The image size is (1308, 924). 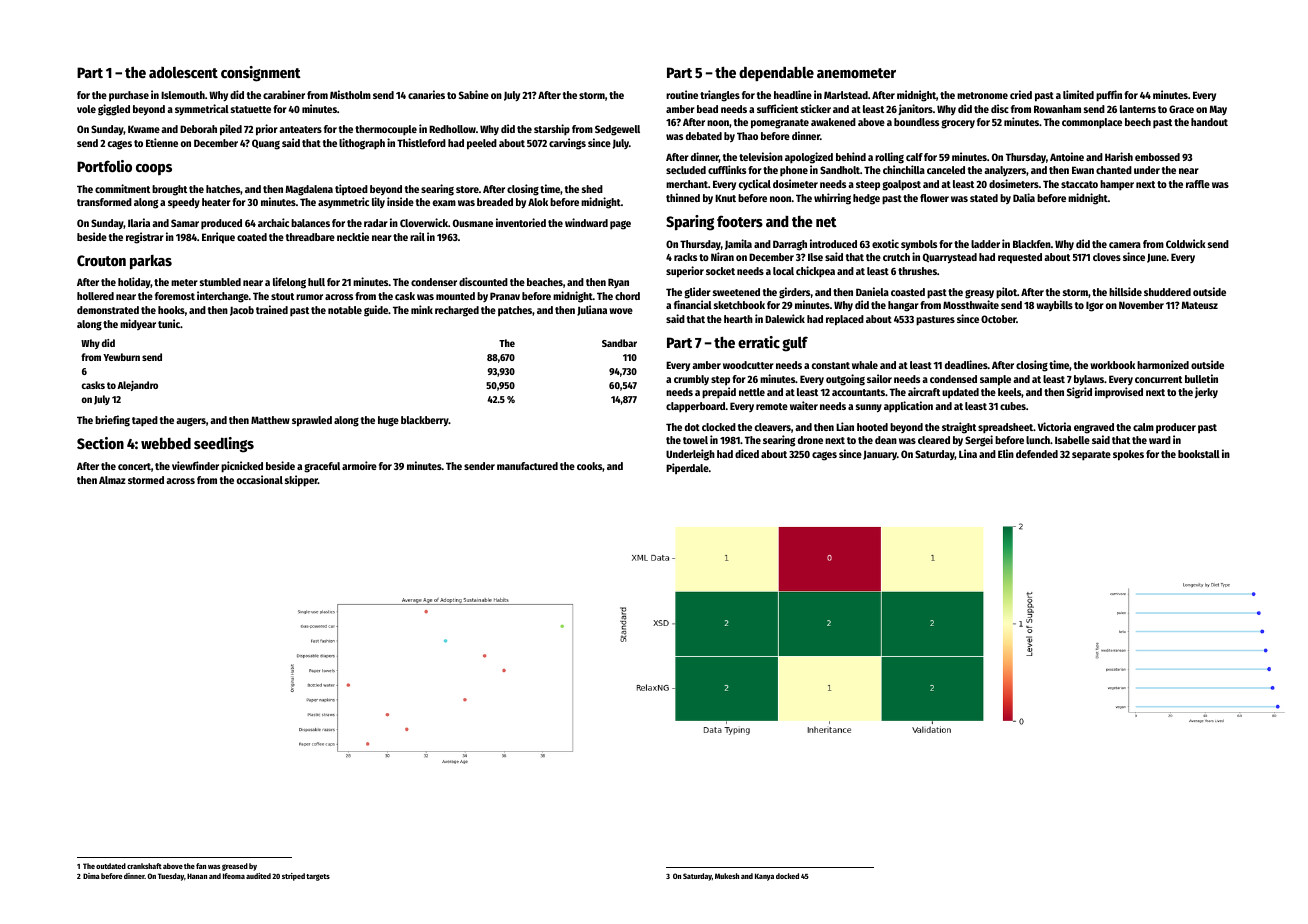 I want to click on triangles, so click(x=720, y=96).
